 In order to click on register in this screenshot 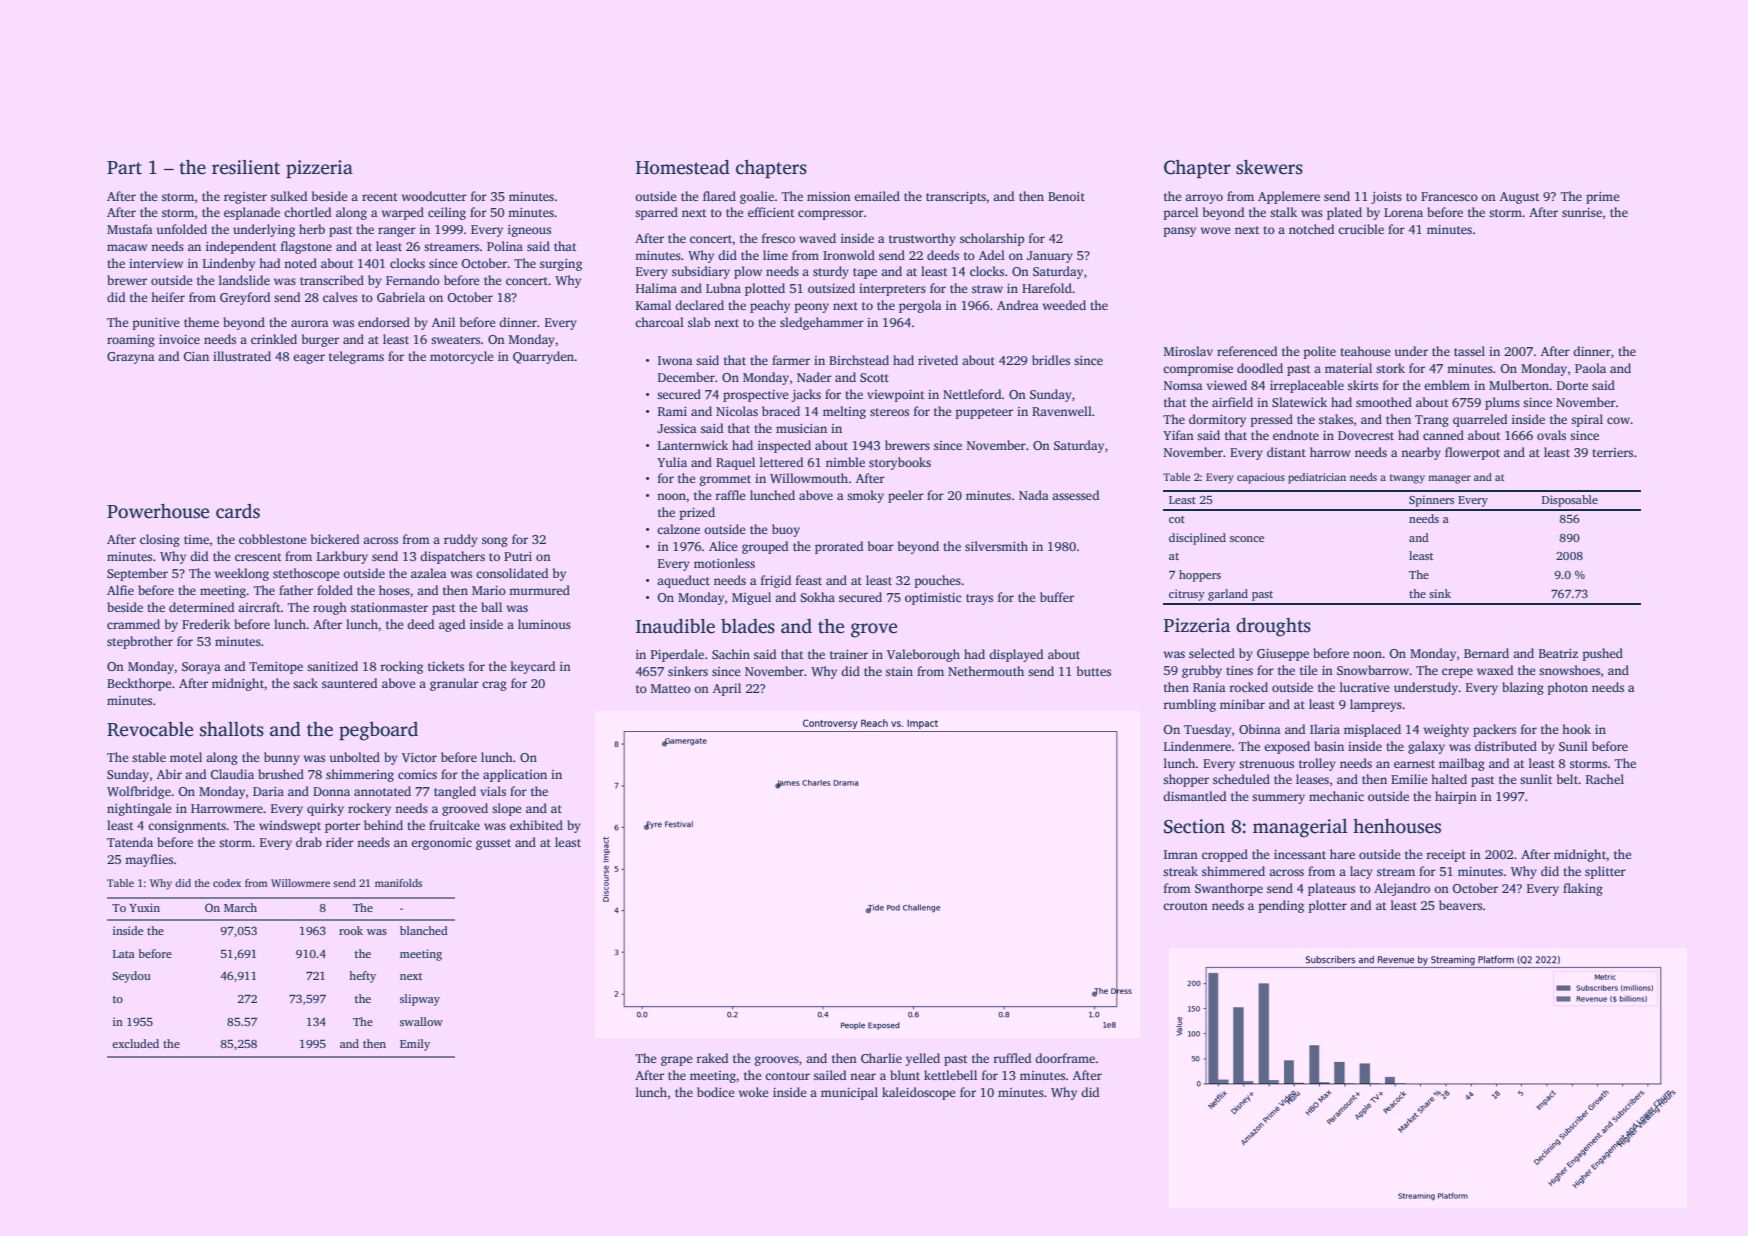, I will do `click(245, 198)`.
